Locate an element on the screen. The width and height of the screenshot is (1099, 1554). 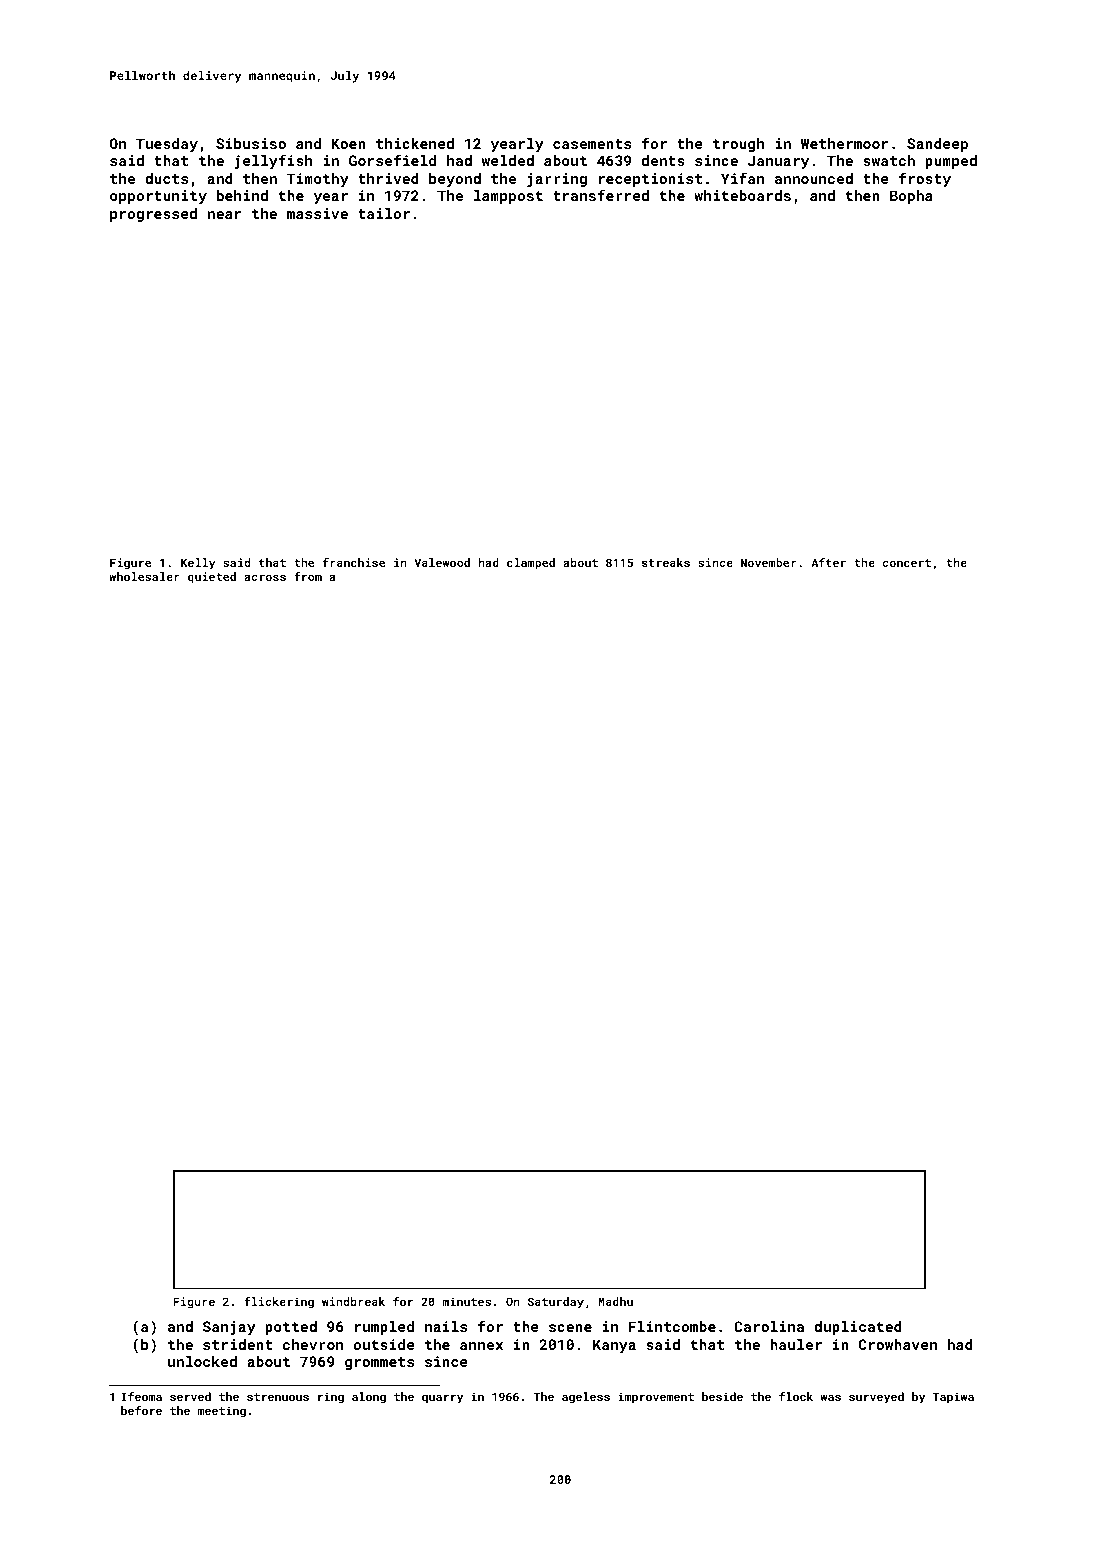
meeting is located at coordinates (222, 1412).
